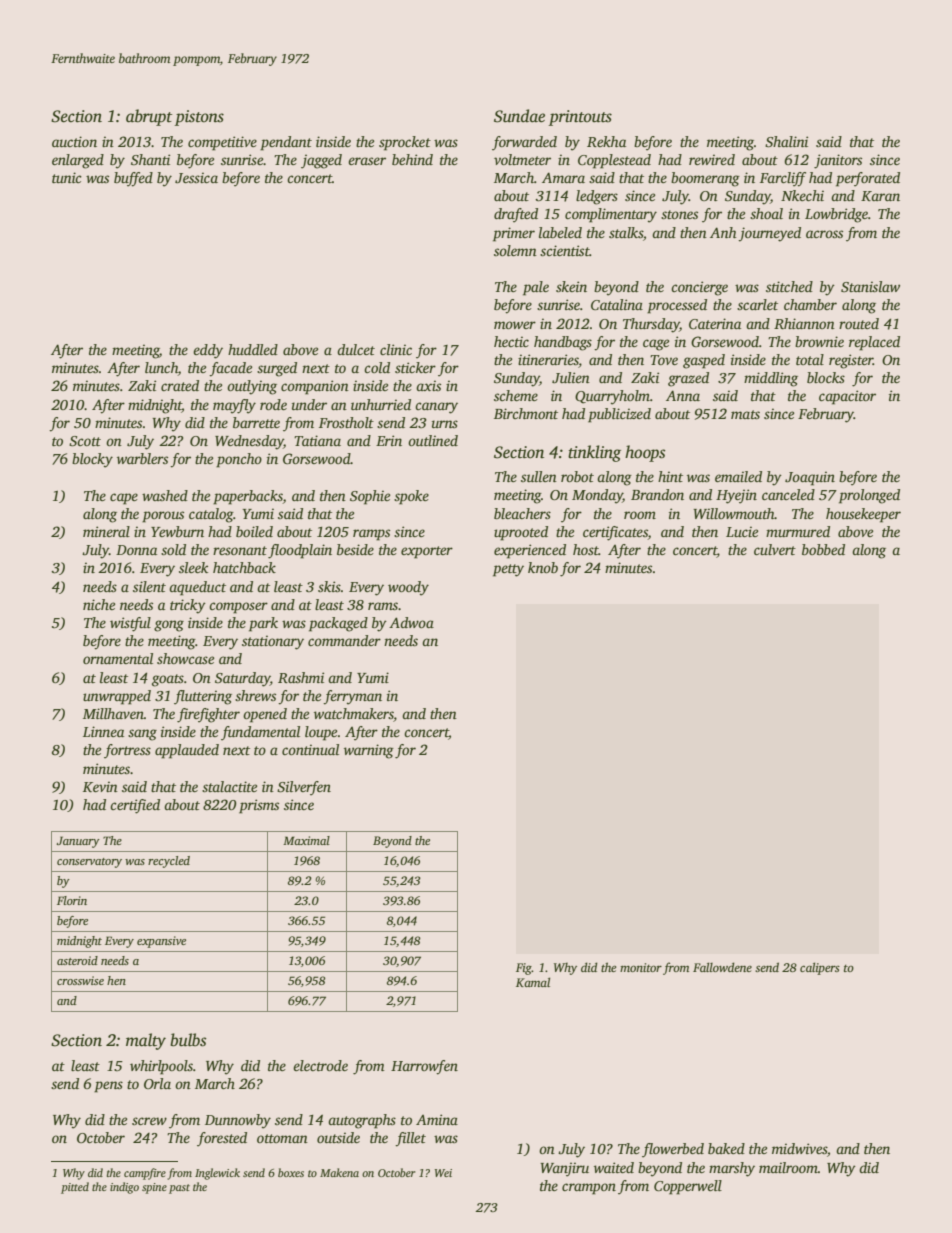  Describe the element at coordinates (188, 1040) in the screenshot. I see `bulbs` at that location.
